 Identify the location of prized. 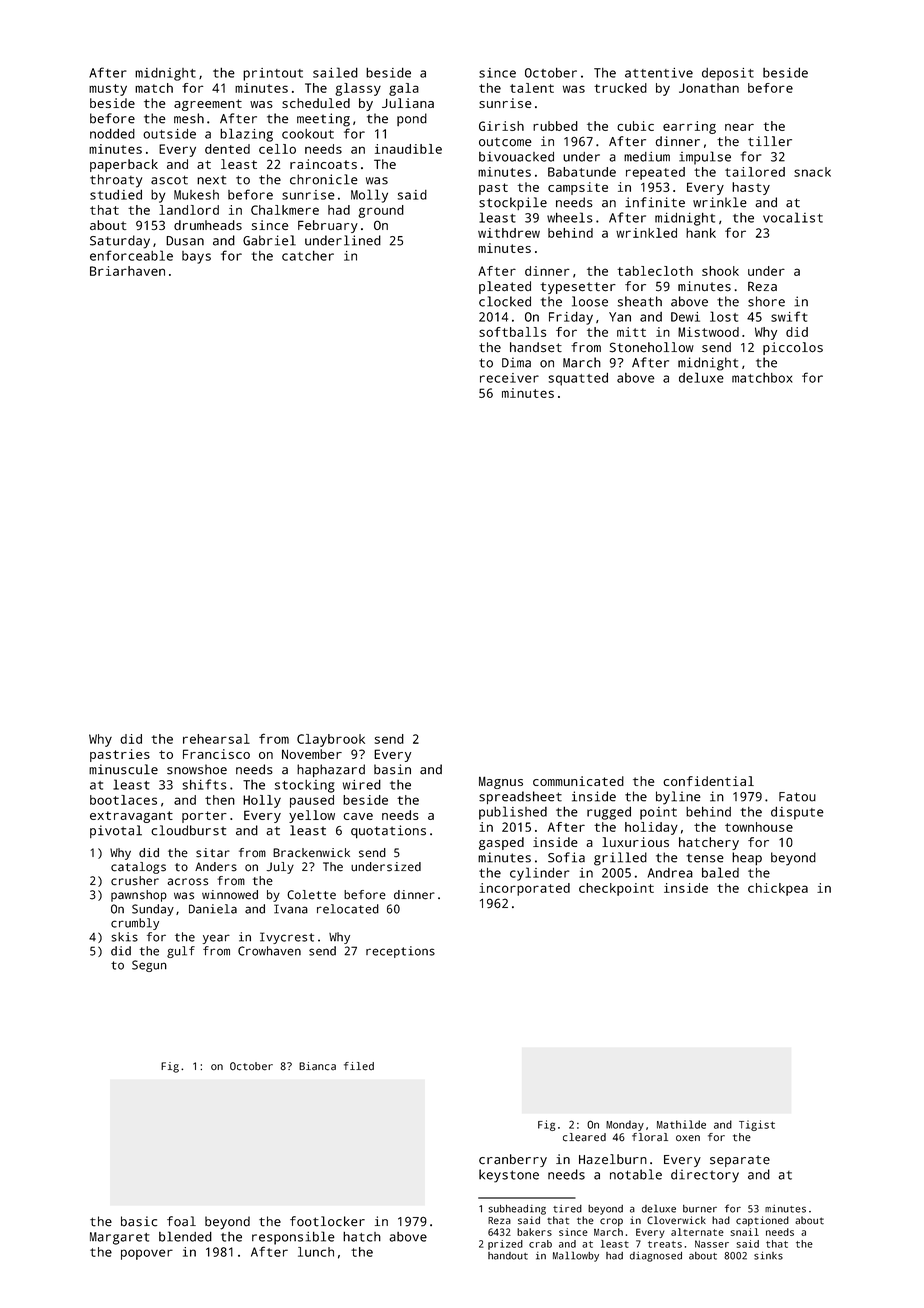
(505, 1245).
